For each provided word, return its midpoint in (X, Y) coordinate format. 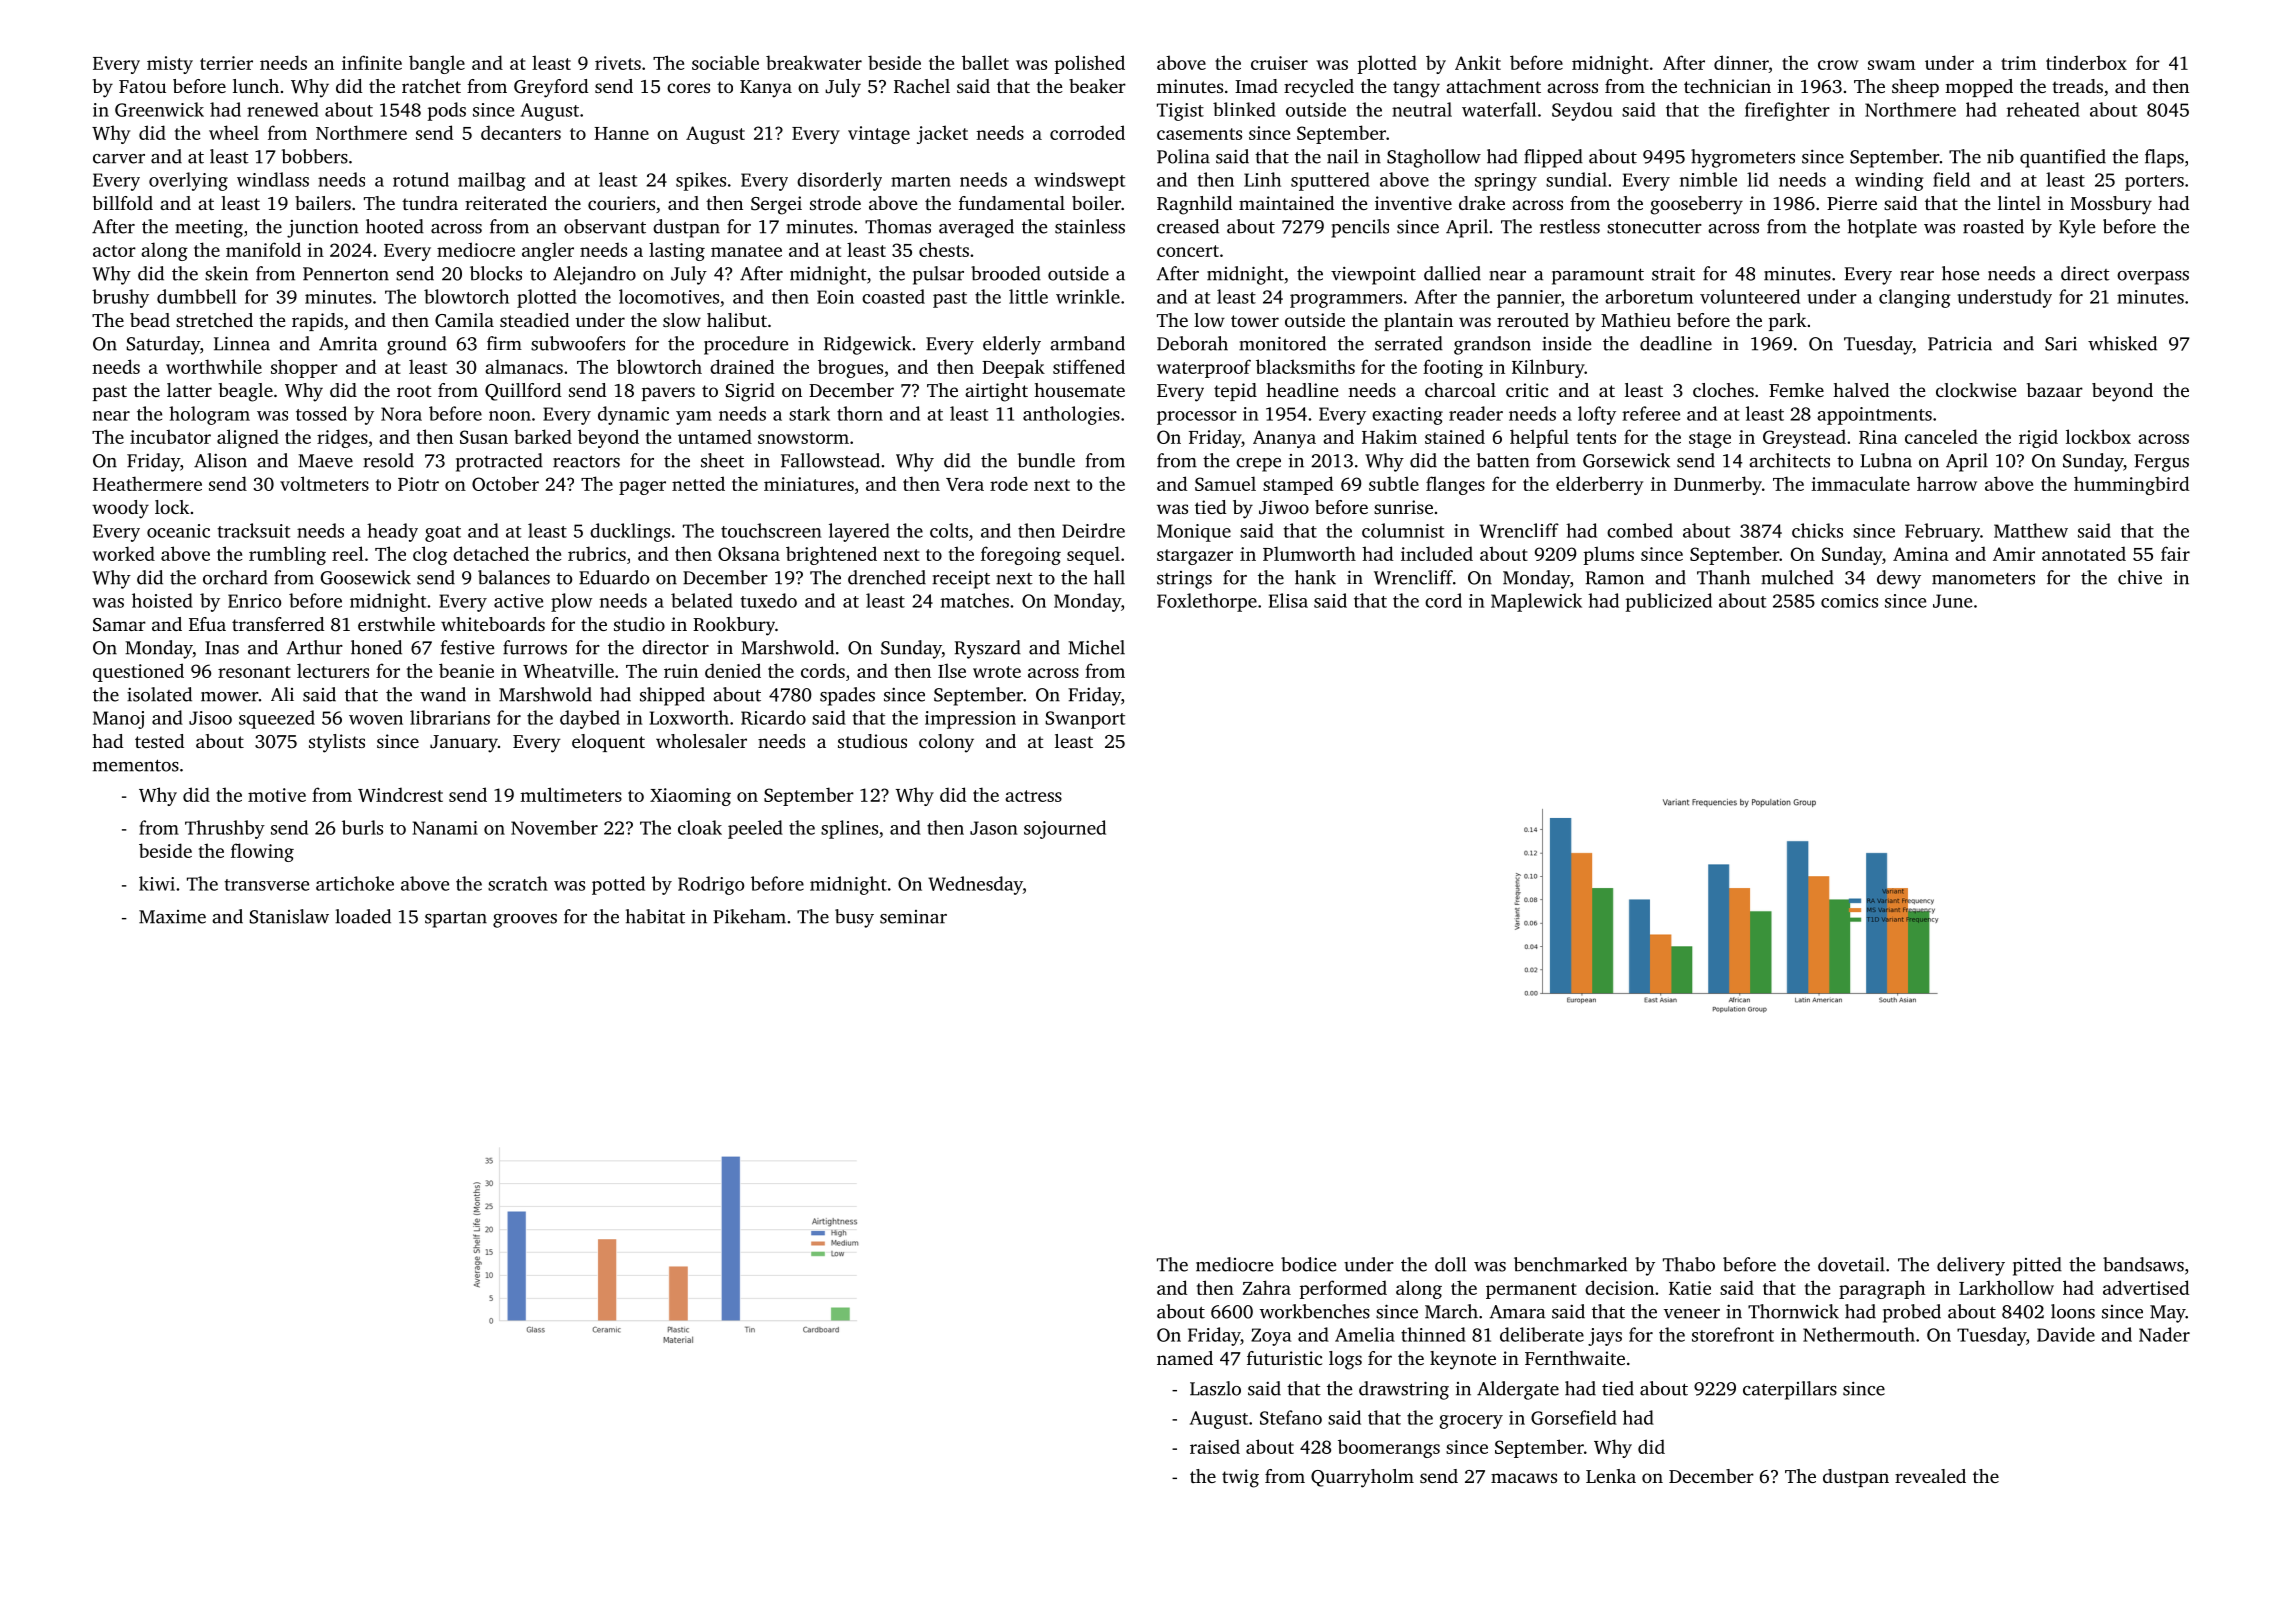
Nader (2164, 1334)
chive (2140, 577)
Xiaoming (690, 797)
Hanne (621, 133)
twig (1240, 1478)
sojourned (1065, 829)
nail (1342, 156)
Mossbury (2111, 205)
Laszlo (1215, 1388)
